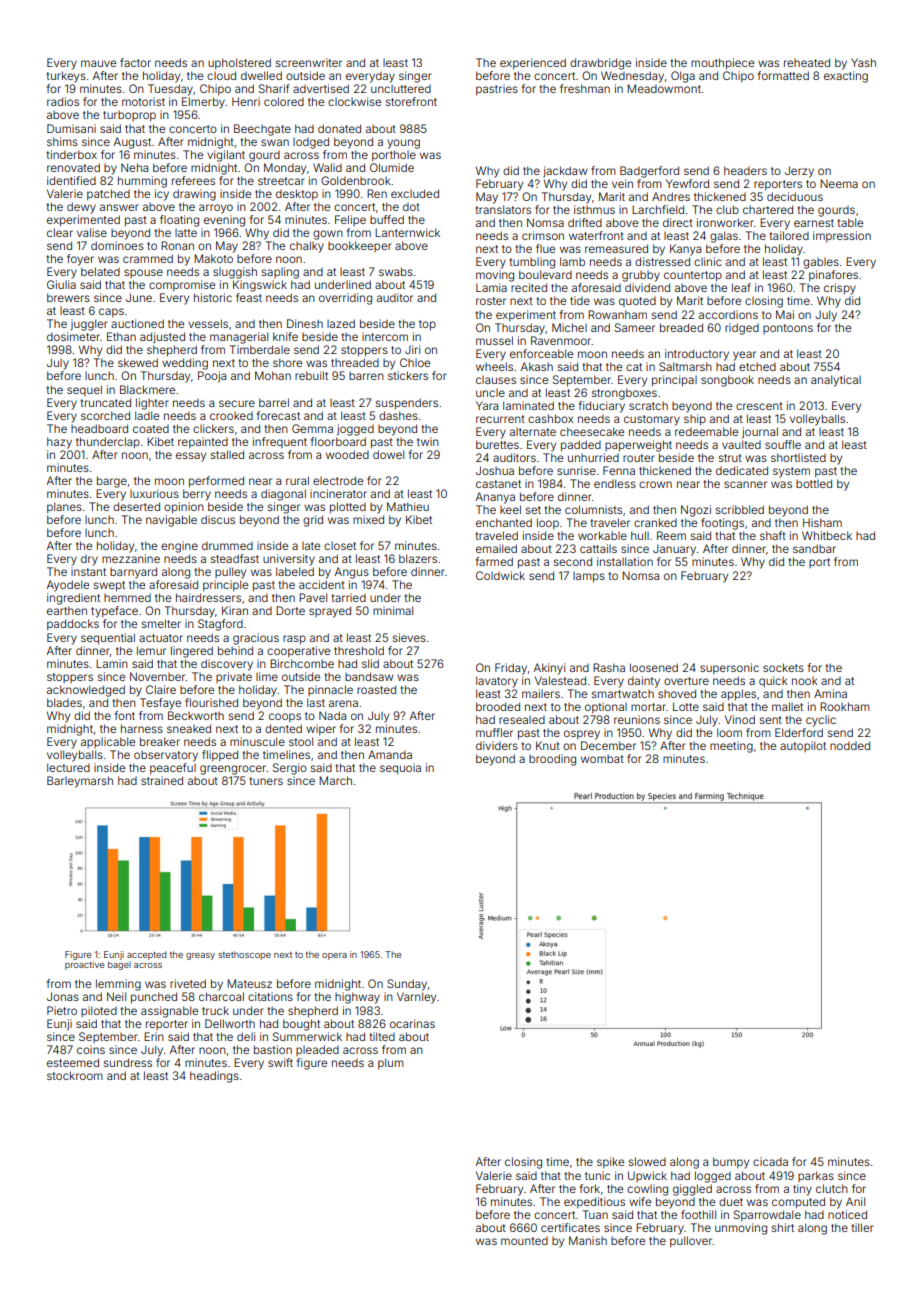 This document has height=1308, width=924. What do you see at coordinates (495, 498) in the document?
I see `Ananya` at bounding box center [495, 498].
